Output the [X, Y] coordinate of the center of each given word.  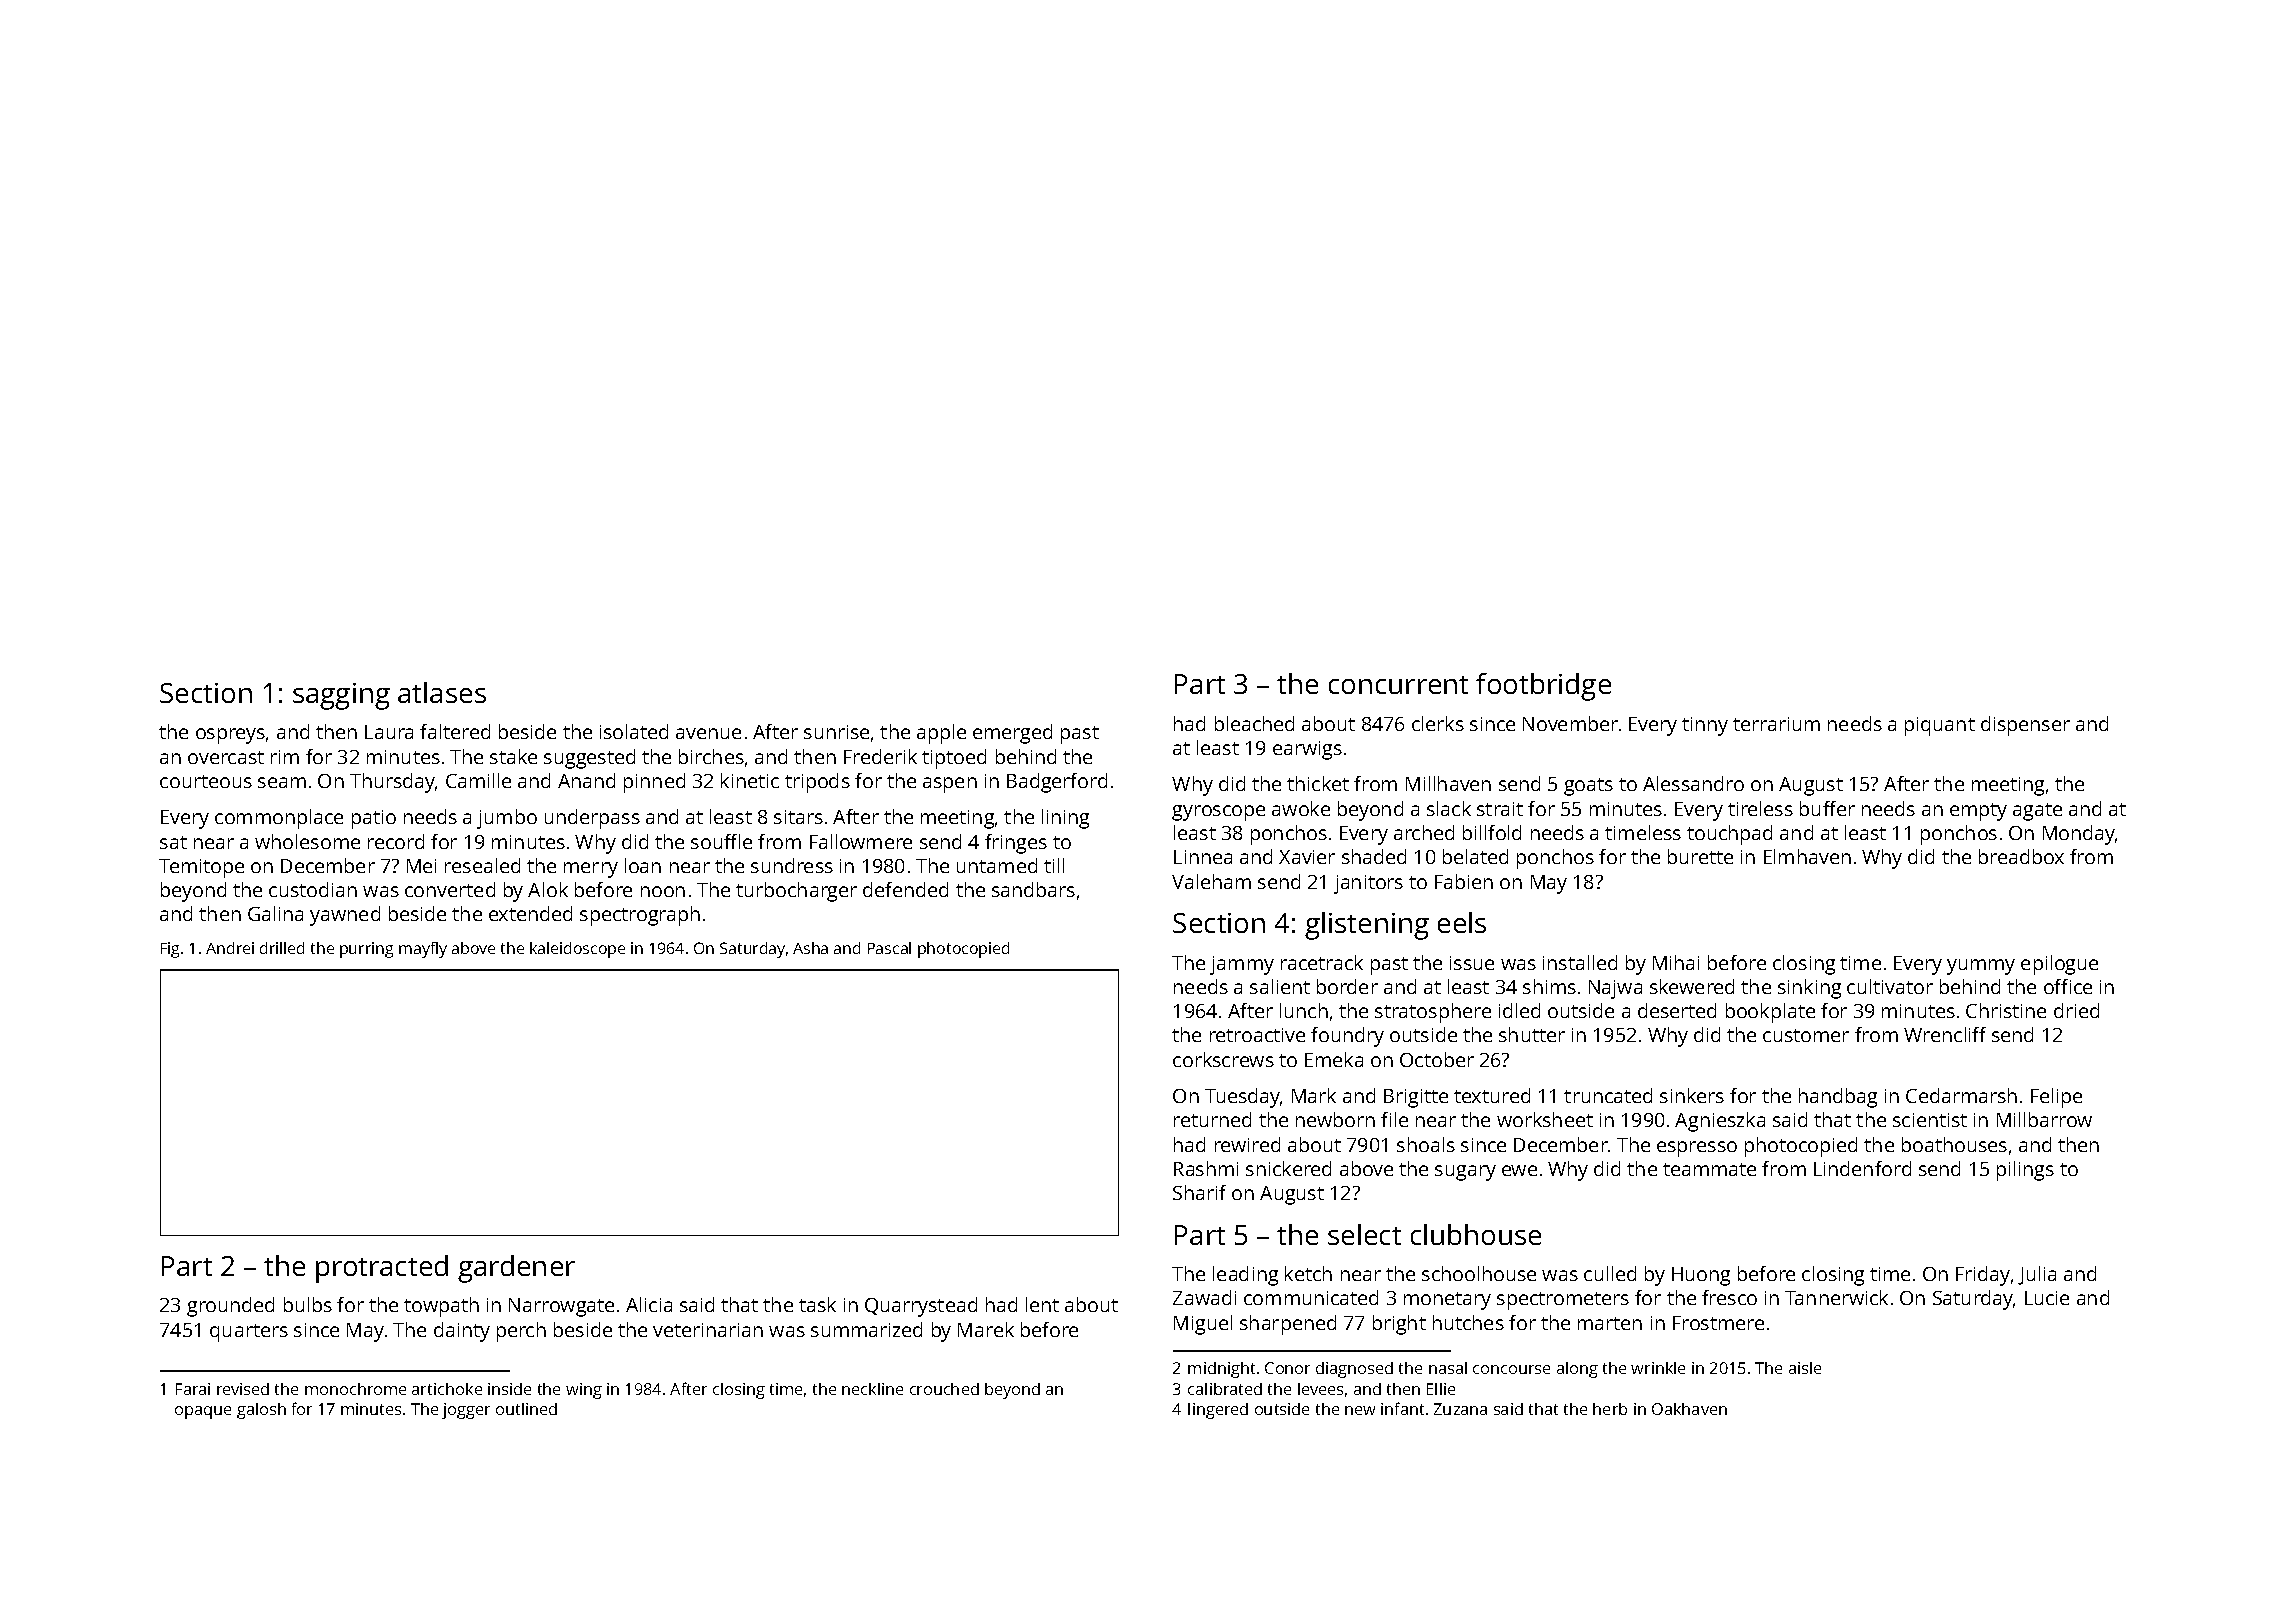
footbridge [1543, 687]
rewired [1247, 1144]
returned [1212, 1119]
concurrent [1398, 685]
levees [1320, 1389]
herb [1610, 1409]
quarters [249, 1333]
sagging [341, 696]
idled [1519, 1010]
